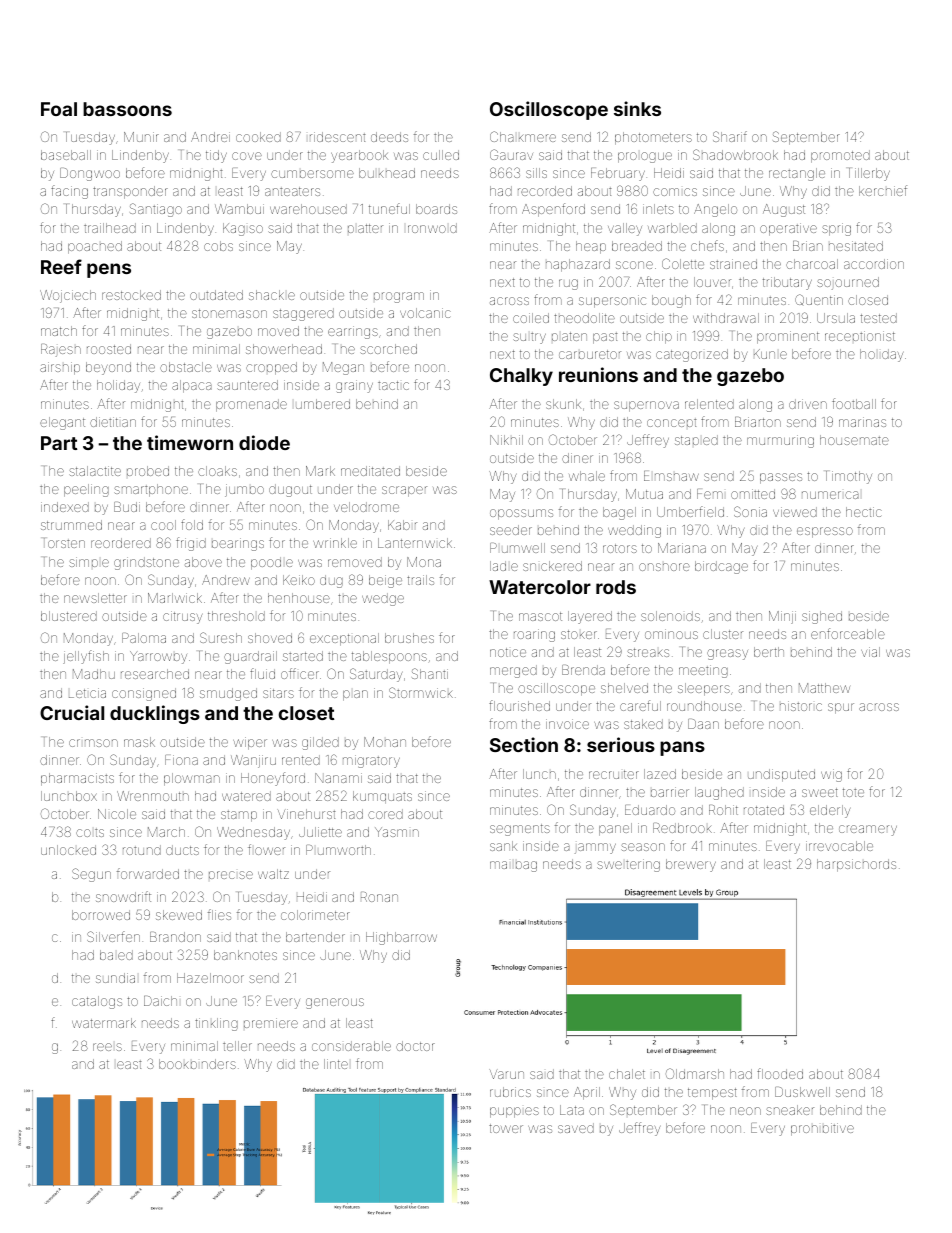 This document has width=952, height=1233. I want to click on Sharif, so click(730, 136).
